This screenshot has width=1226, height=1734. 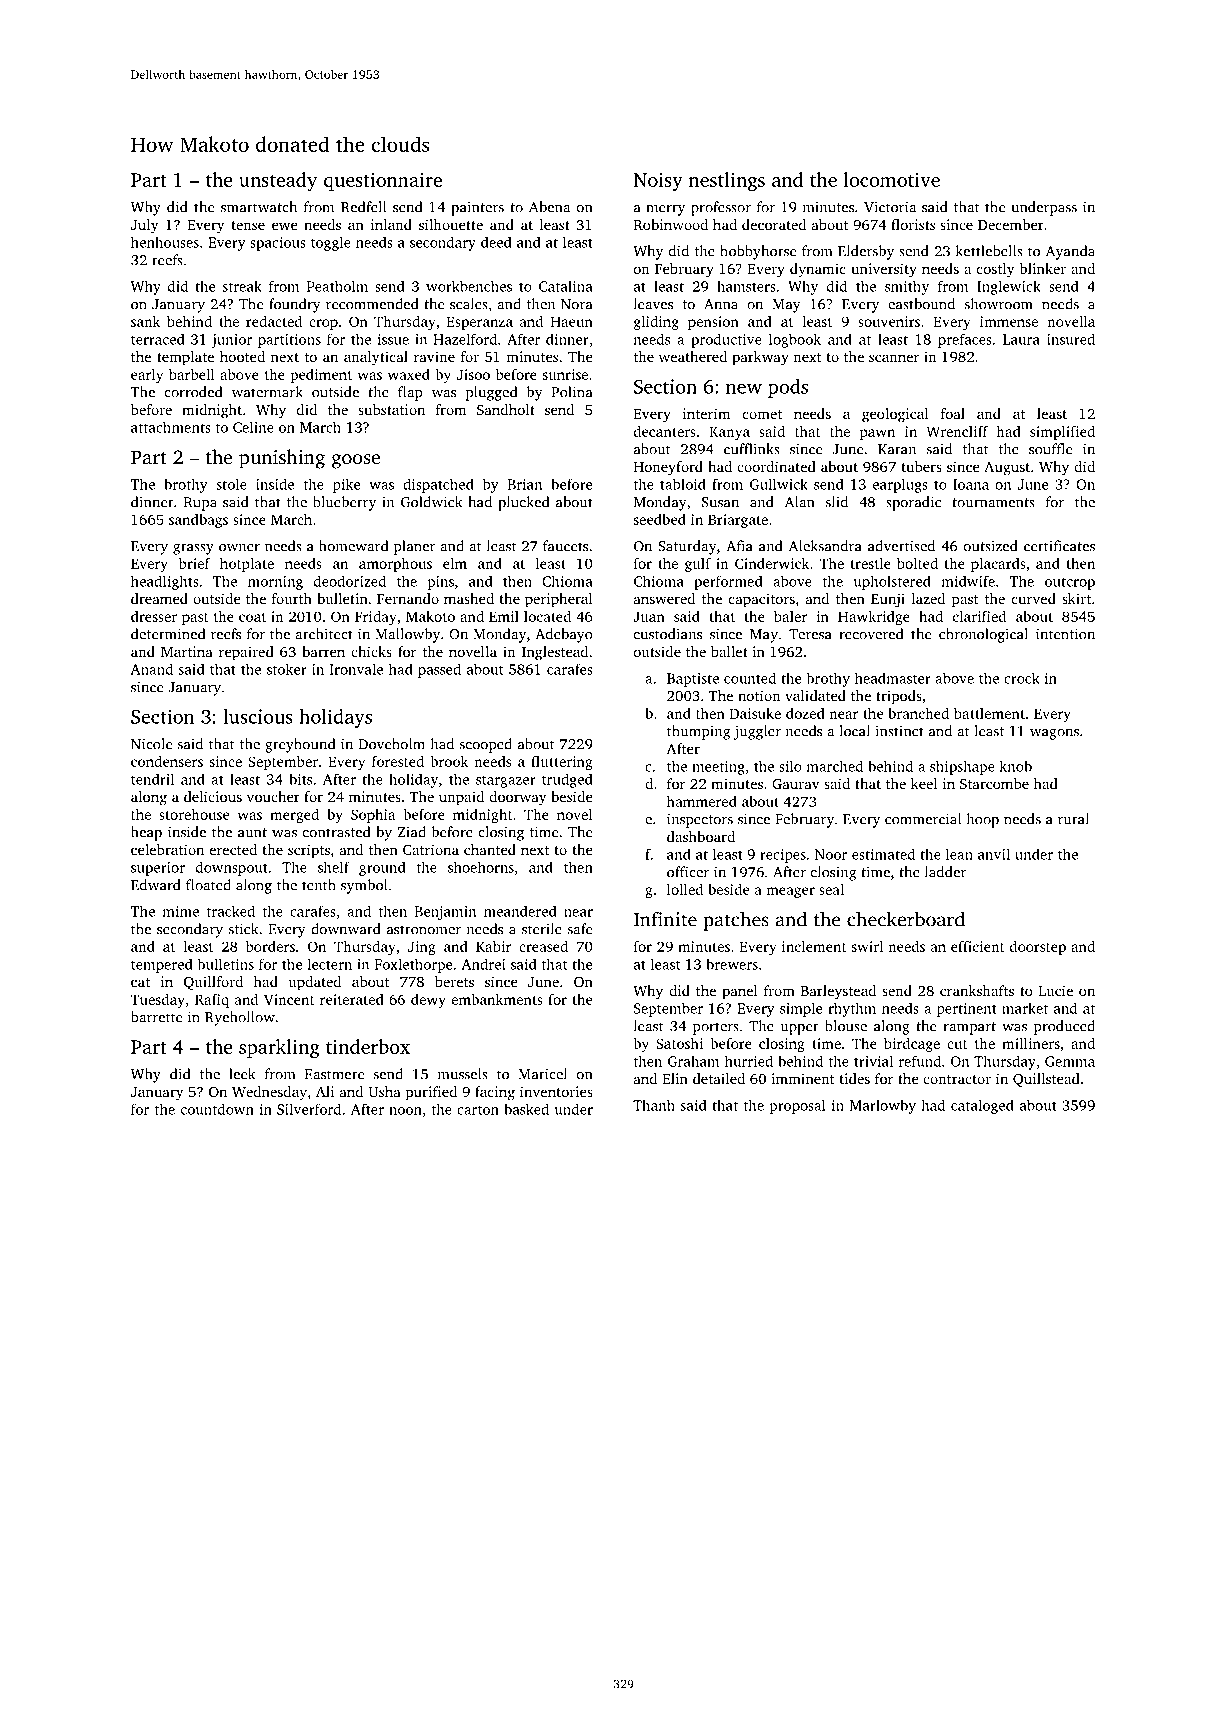 I want to click on trudged, so click(x=567, y=780).
